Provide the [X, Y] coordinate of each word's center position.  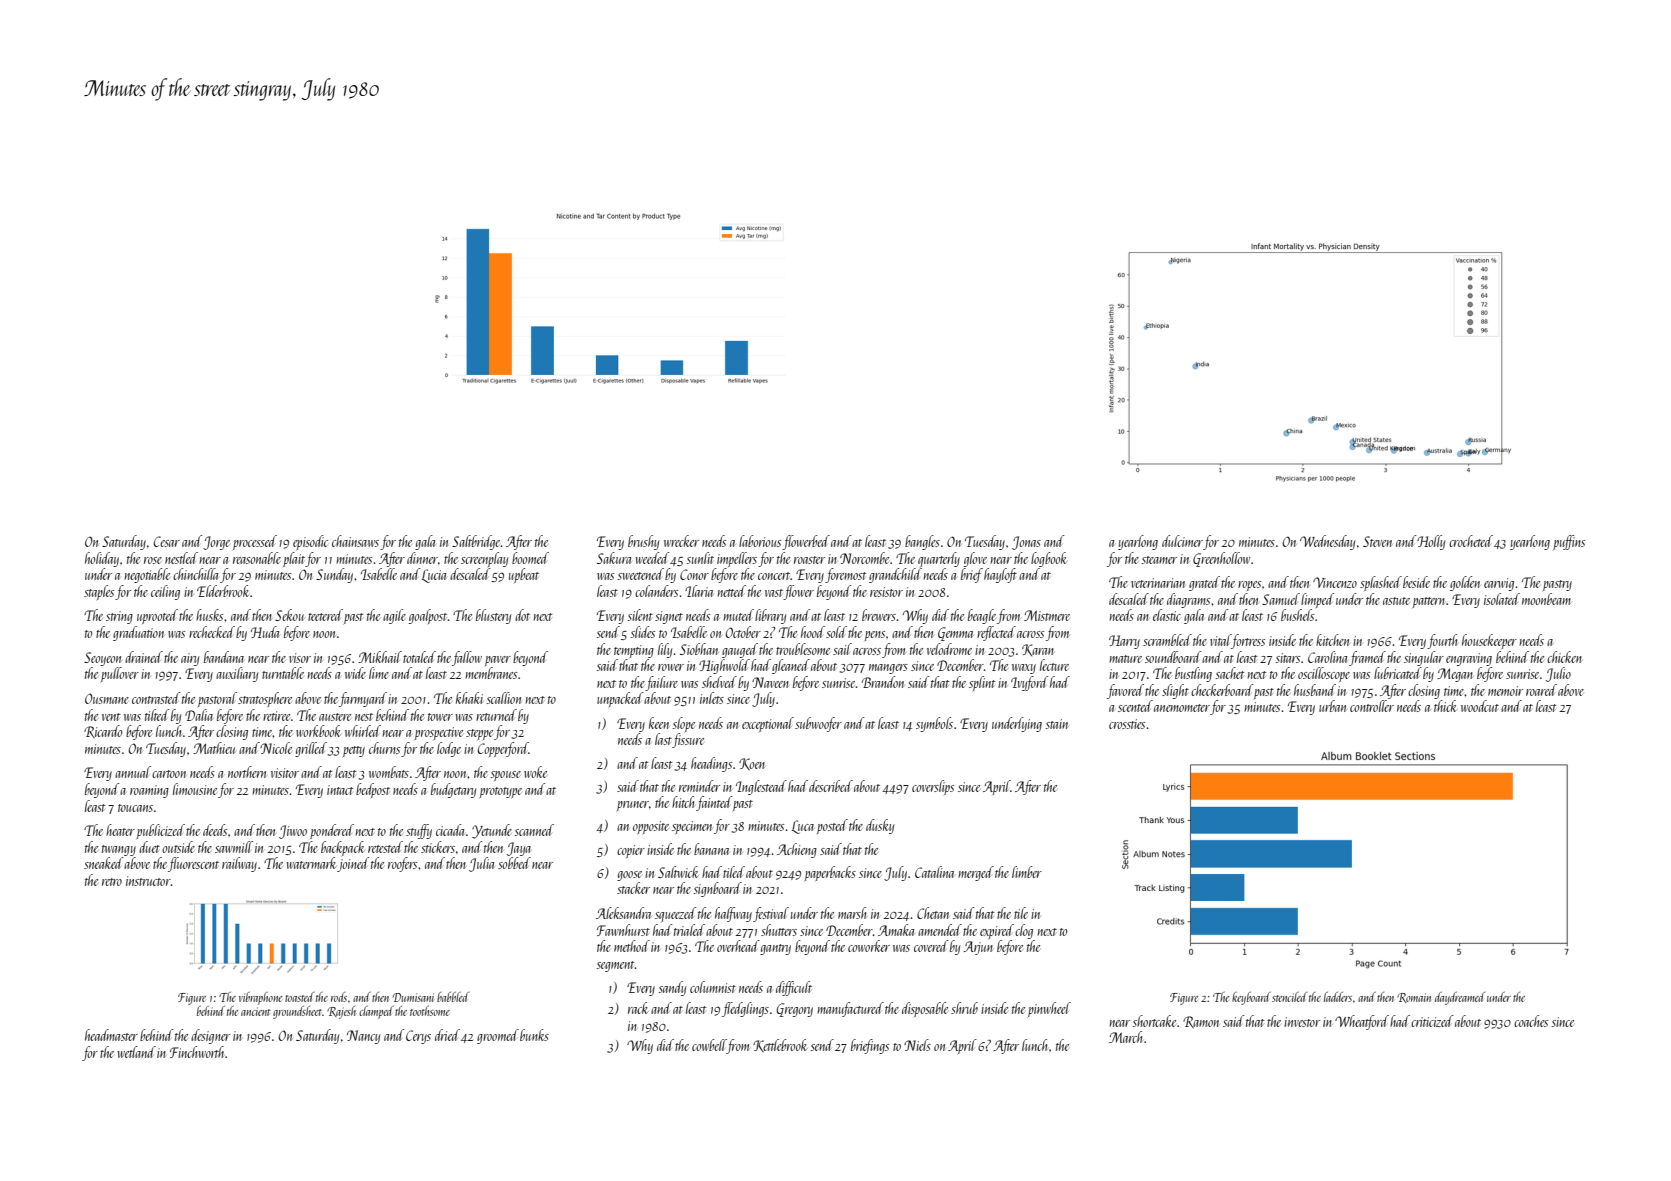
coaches [1531, 1021]
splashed [1381, 583]
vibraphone [260, 998]
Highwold [724, 666]
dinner [422, 558]
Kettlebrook [780, 1045]
